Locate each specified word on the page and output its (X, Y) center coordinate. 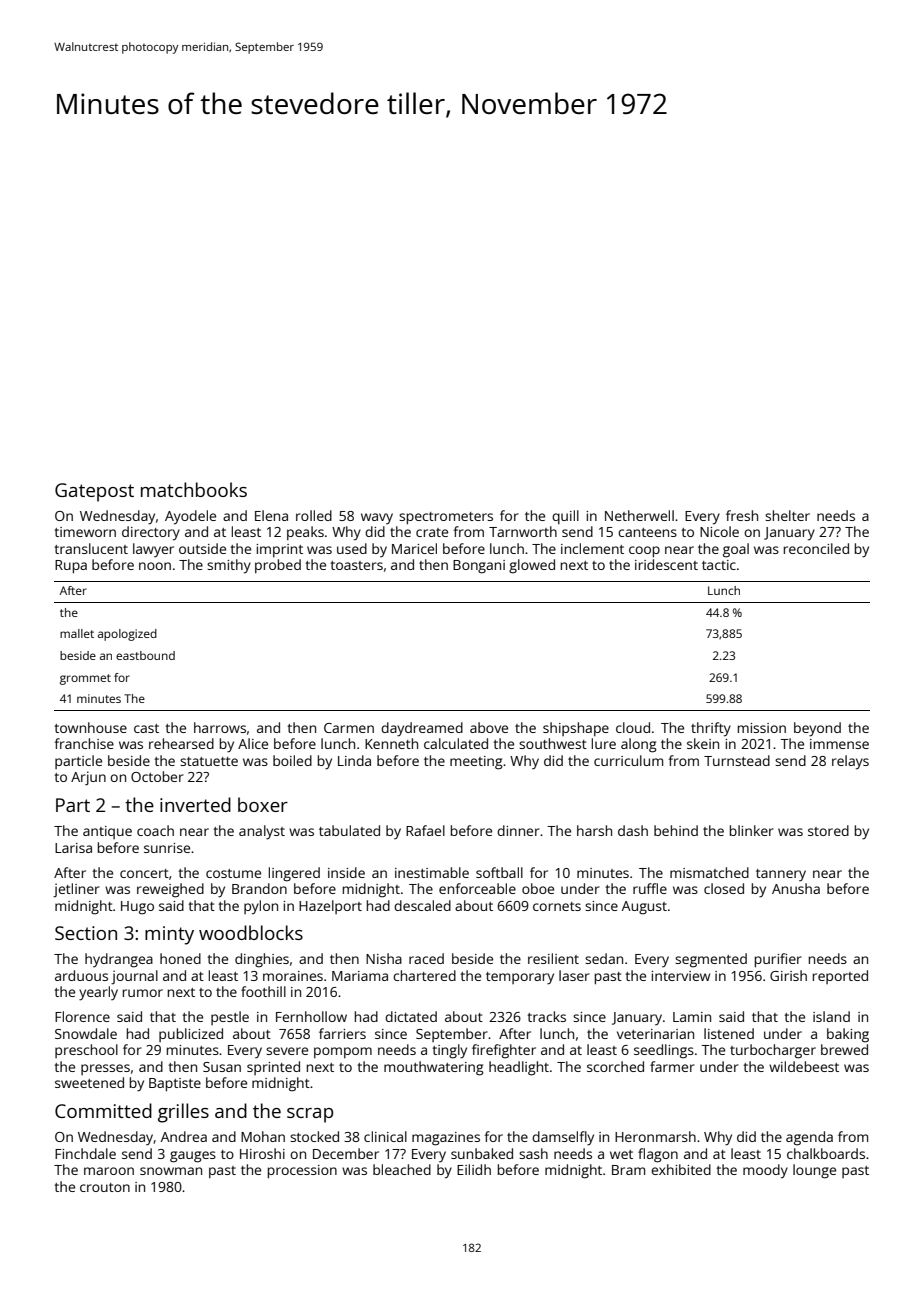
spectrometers (446, 518)
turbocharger (773, 1051)
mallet (77, 633)
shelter (787, 515)
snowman (171, 1171)
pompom (343, 1052)
